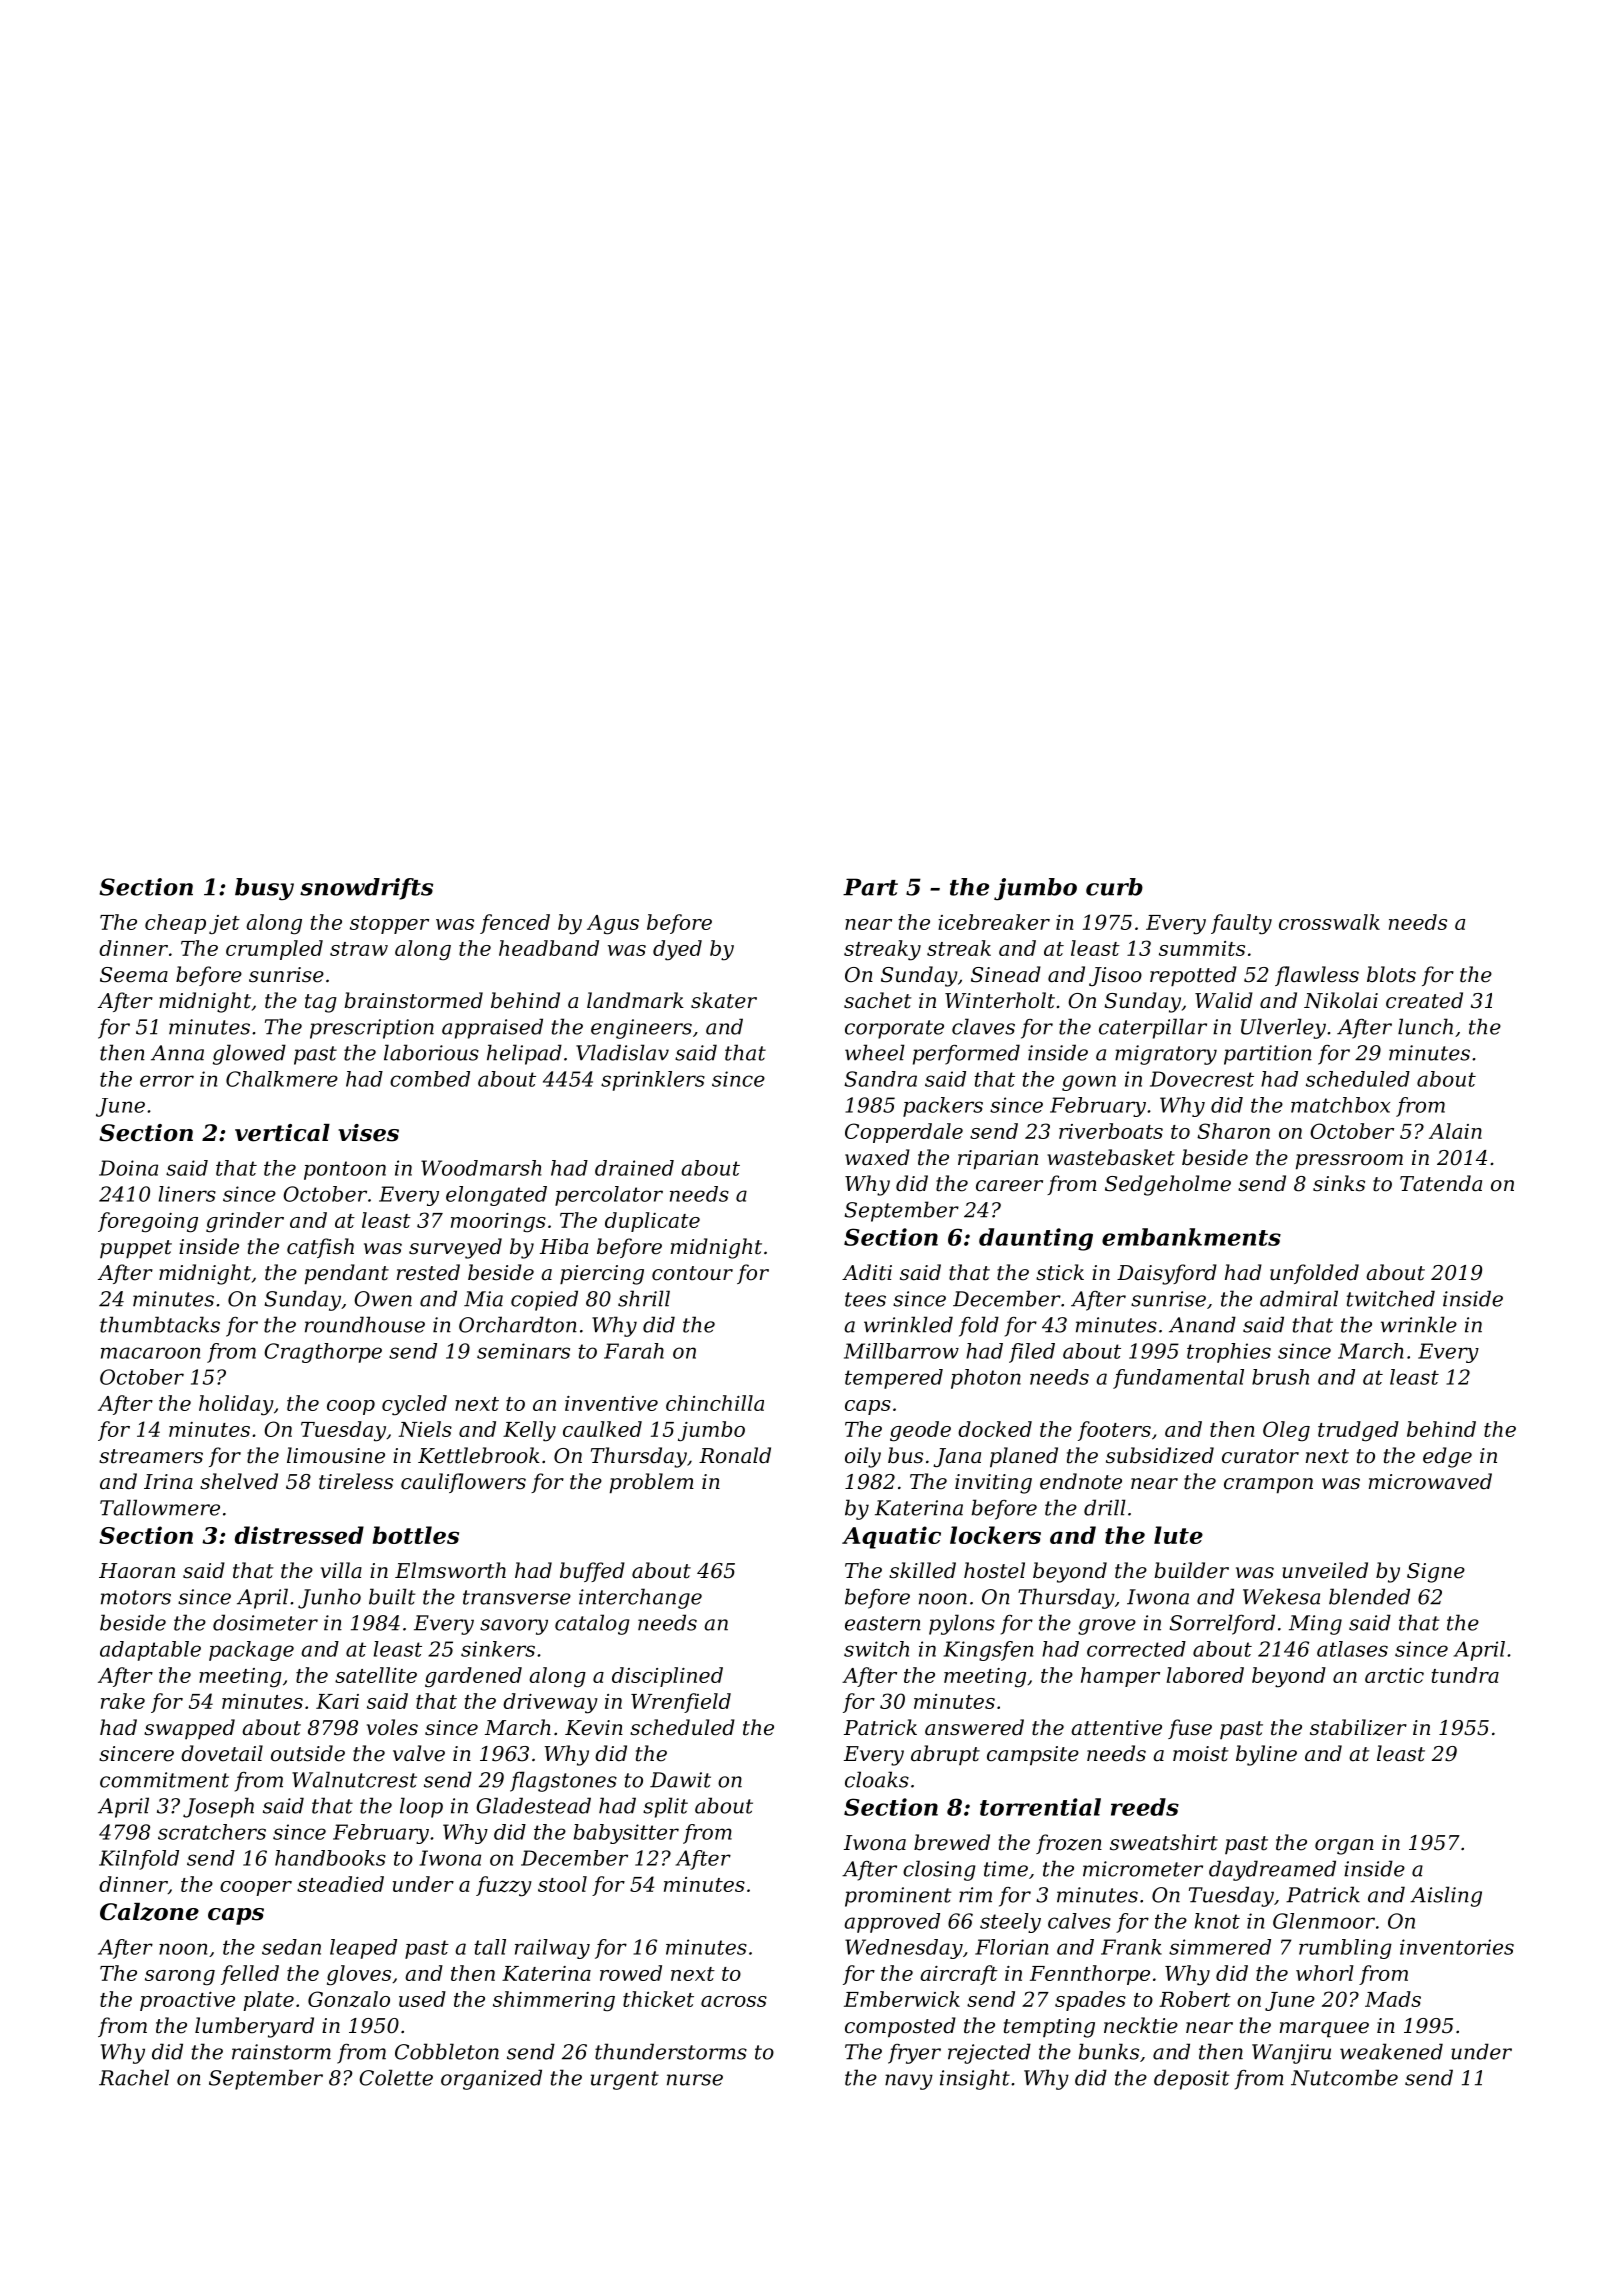 This document has height=2292, width=1620. What do you see at coordinates (366, 889) in the document?
I see `snowdrifts` at bounding box center [366, 889].
